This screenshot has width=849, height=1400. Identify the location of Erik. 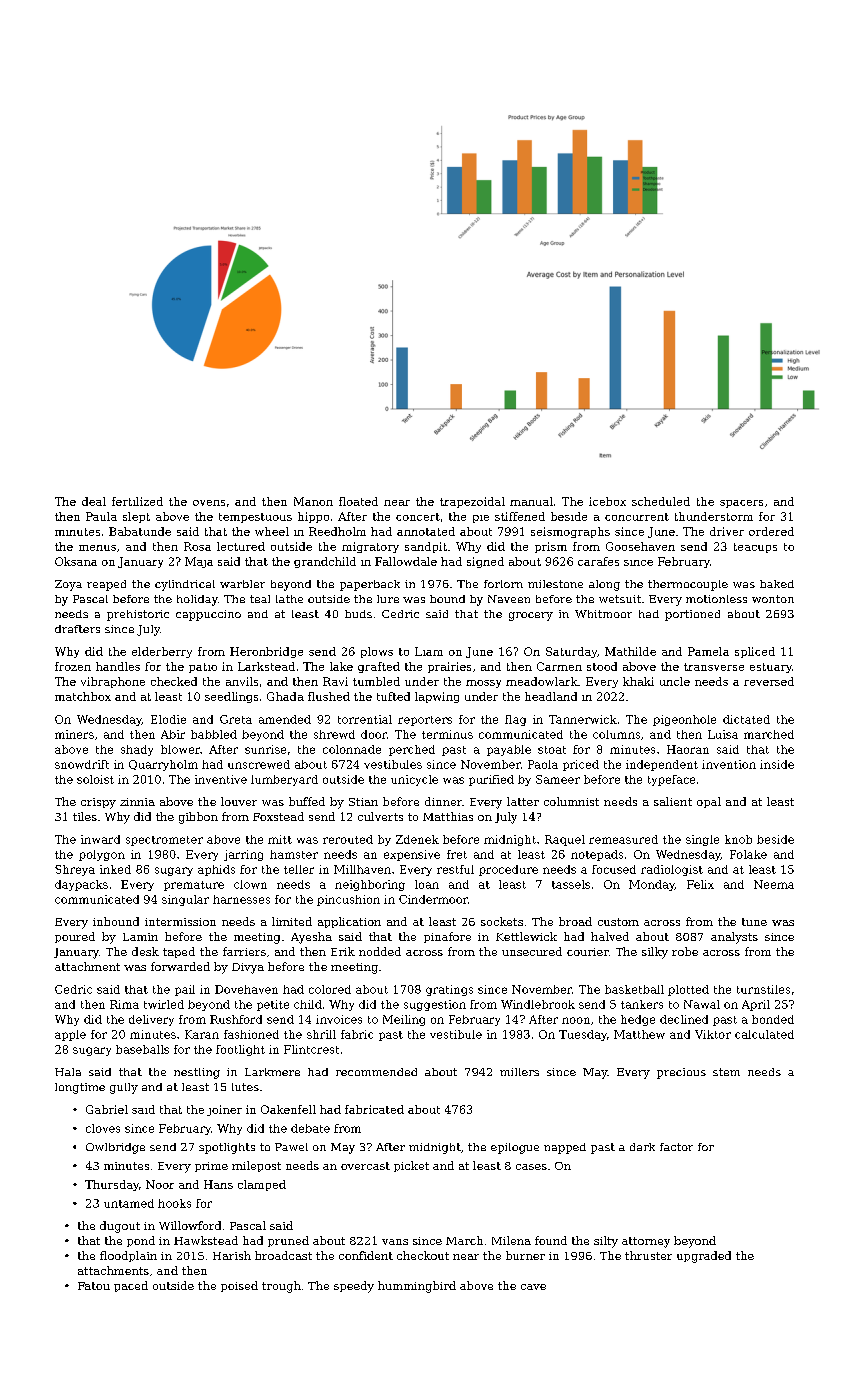
(343, 951).
